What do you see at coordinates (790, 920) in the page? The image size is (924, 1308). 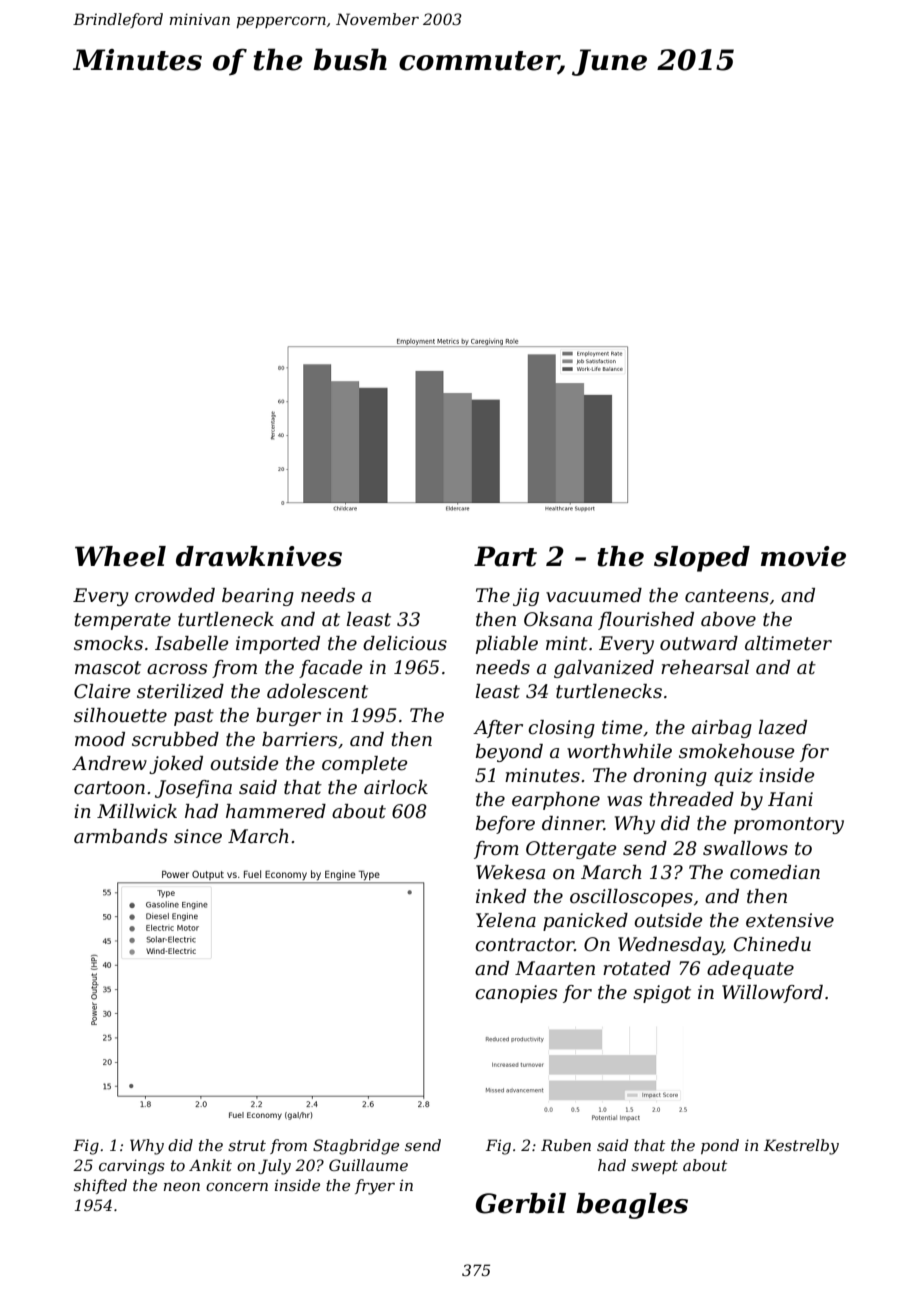 I see `extensive` at bounding box center [790, 920].
